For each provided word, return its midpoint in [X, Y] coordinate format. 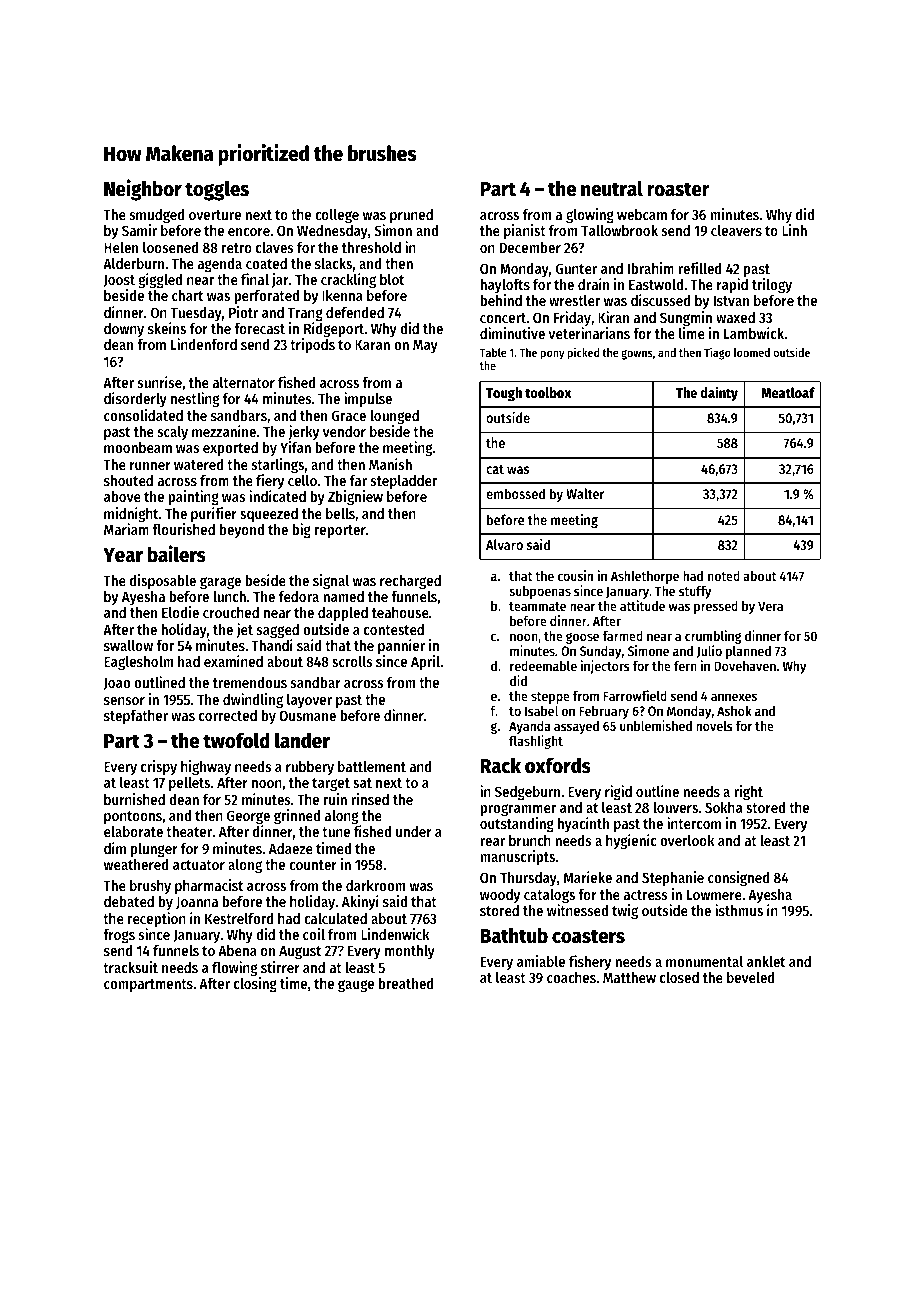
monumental [704, 961]
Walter [585, 493]
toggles [217, 190]
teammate [537, 606]
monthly [410, 952]
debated [129, 901]
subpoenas [540, 592]
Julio [709, 651]
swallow [128, 645]
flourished [183, 529]
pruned [411, 216]
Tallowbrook [619, 230]
